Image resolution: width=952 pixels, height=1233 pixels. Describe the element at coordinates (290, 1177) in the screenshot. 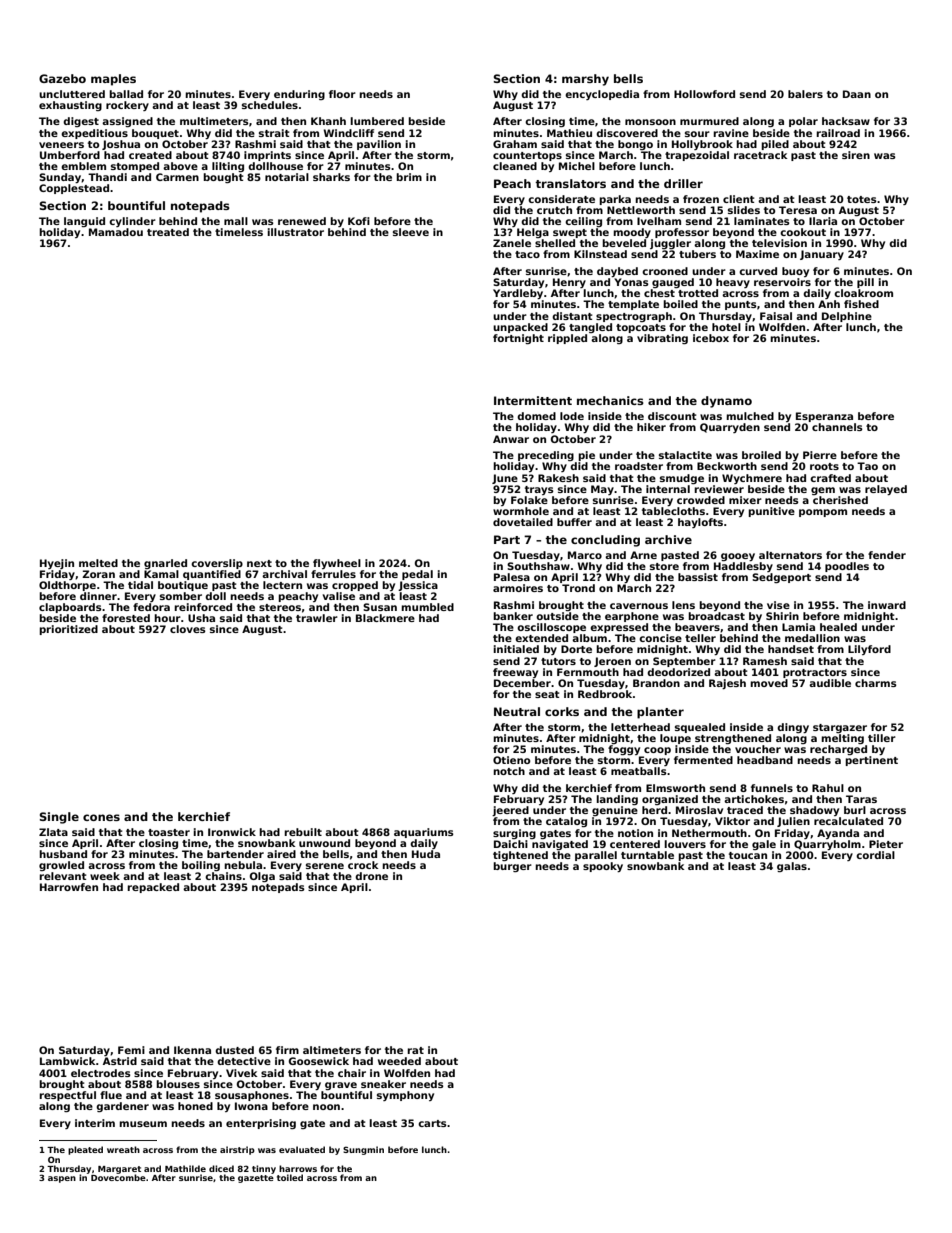

I see `toiled` at that location.
